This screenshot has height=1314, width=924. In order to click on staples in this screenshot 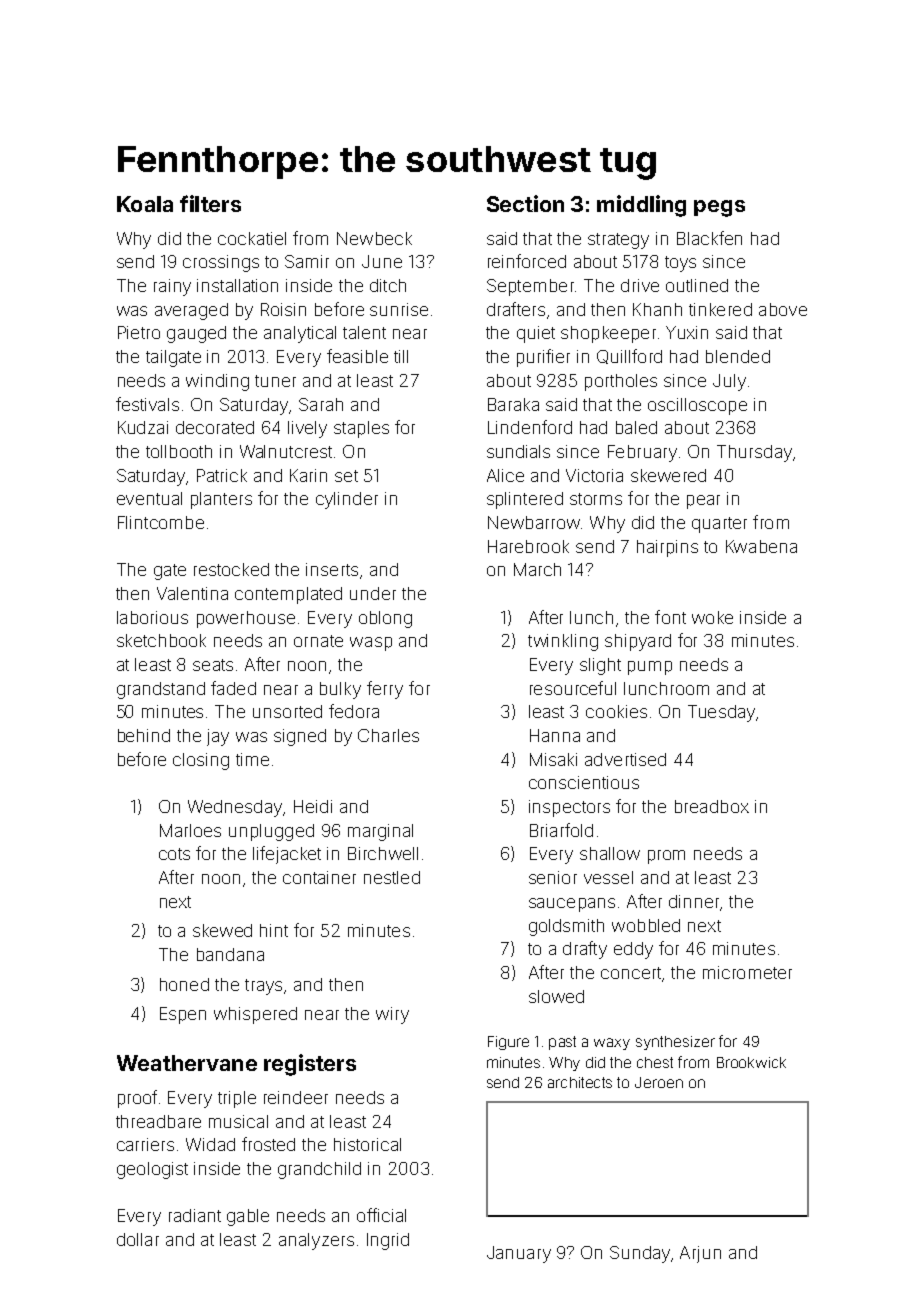, I will do `click(361, 429)`.
